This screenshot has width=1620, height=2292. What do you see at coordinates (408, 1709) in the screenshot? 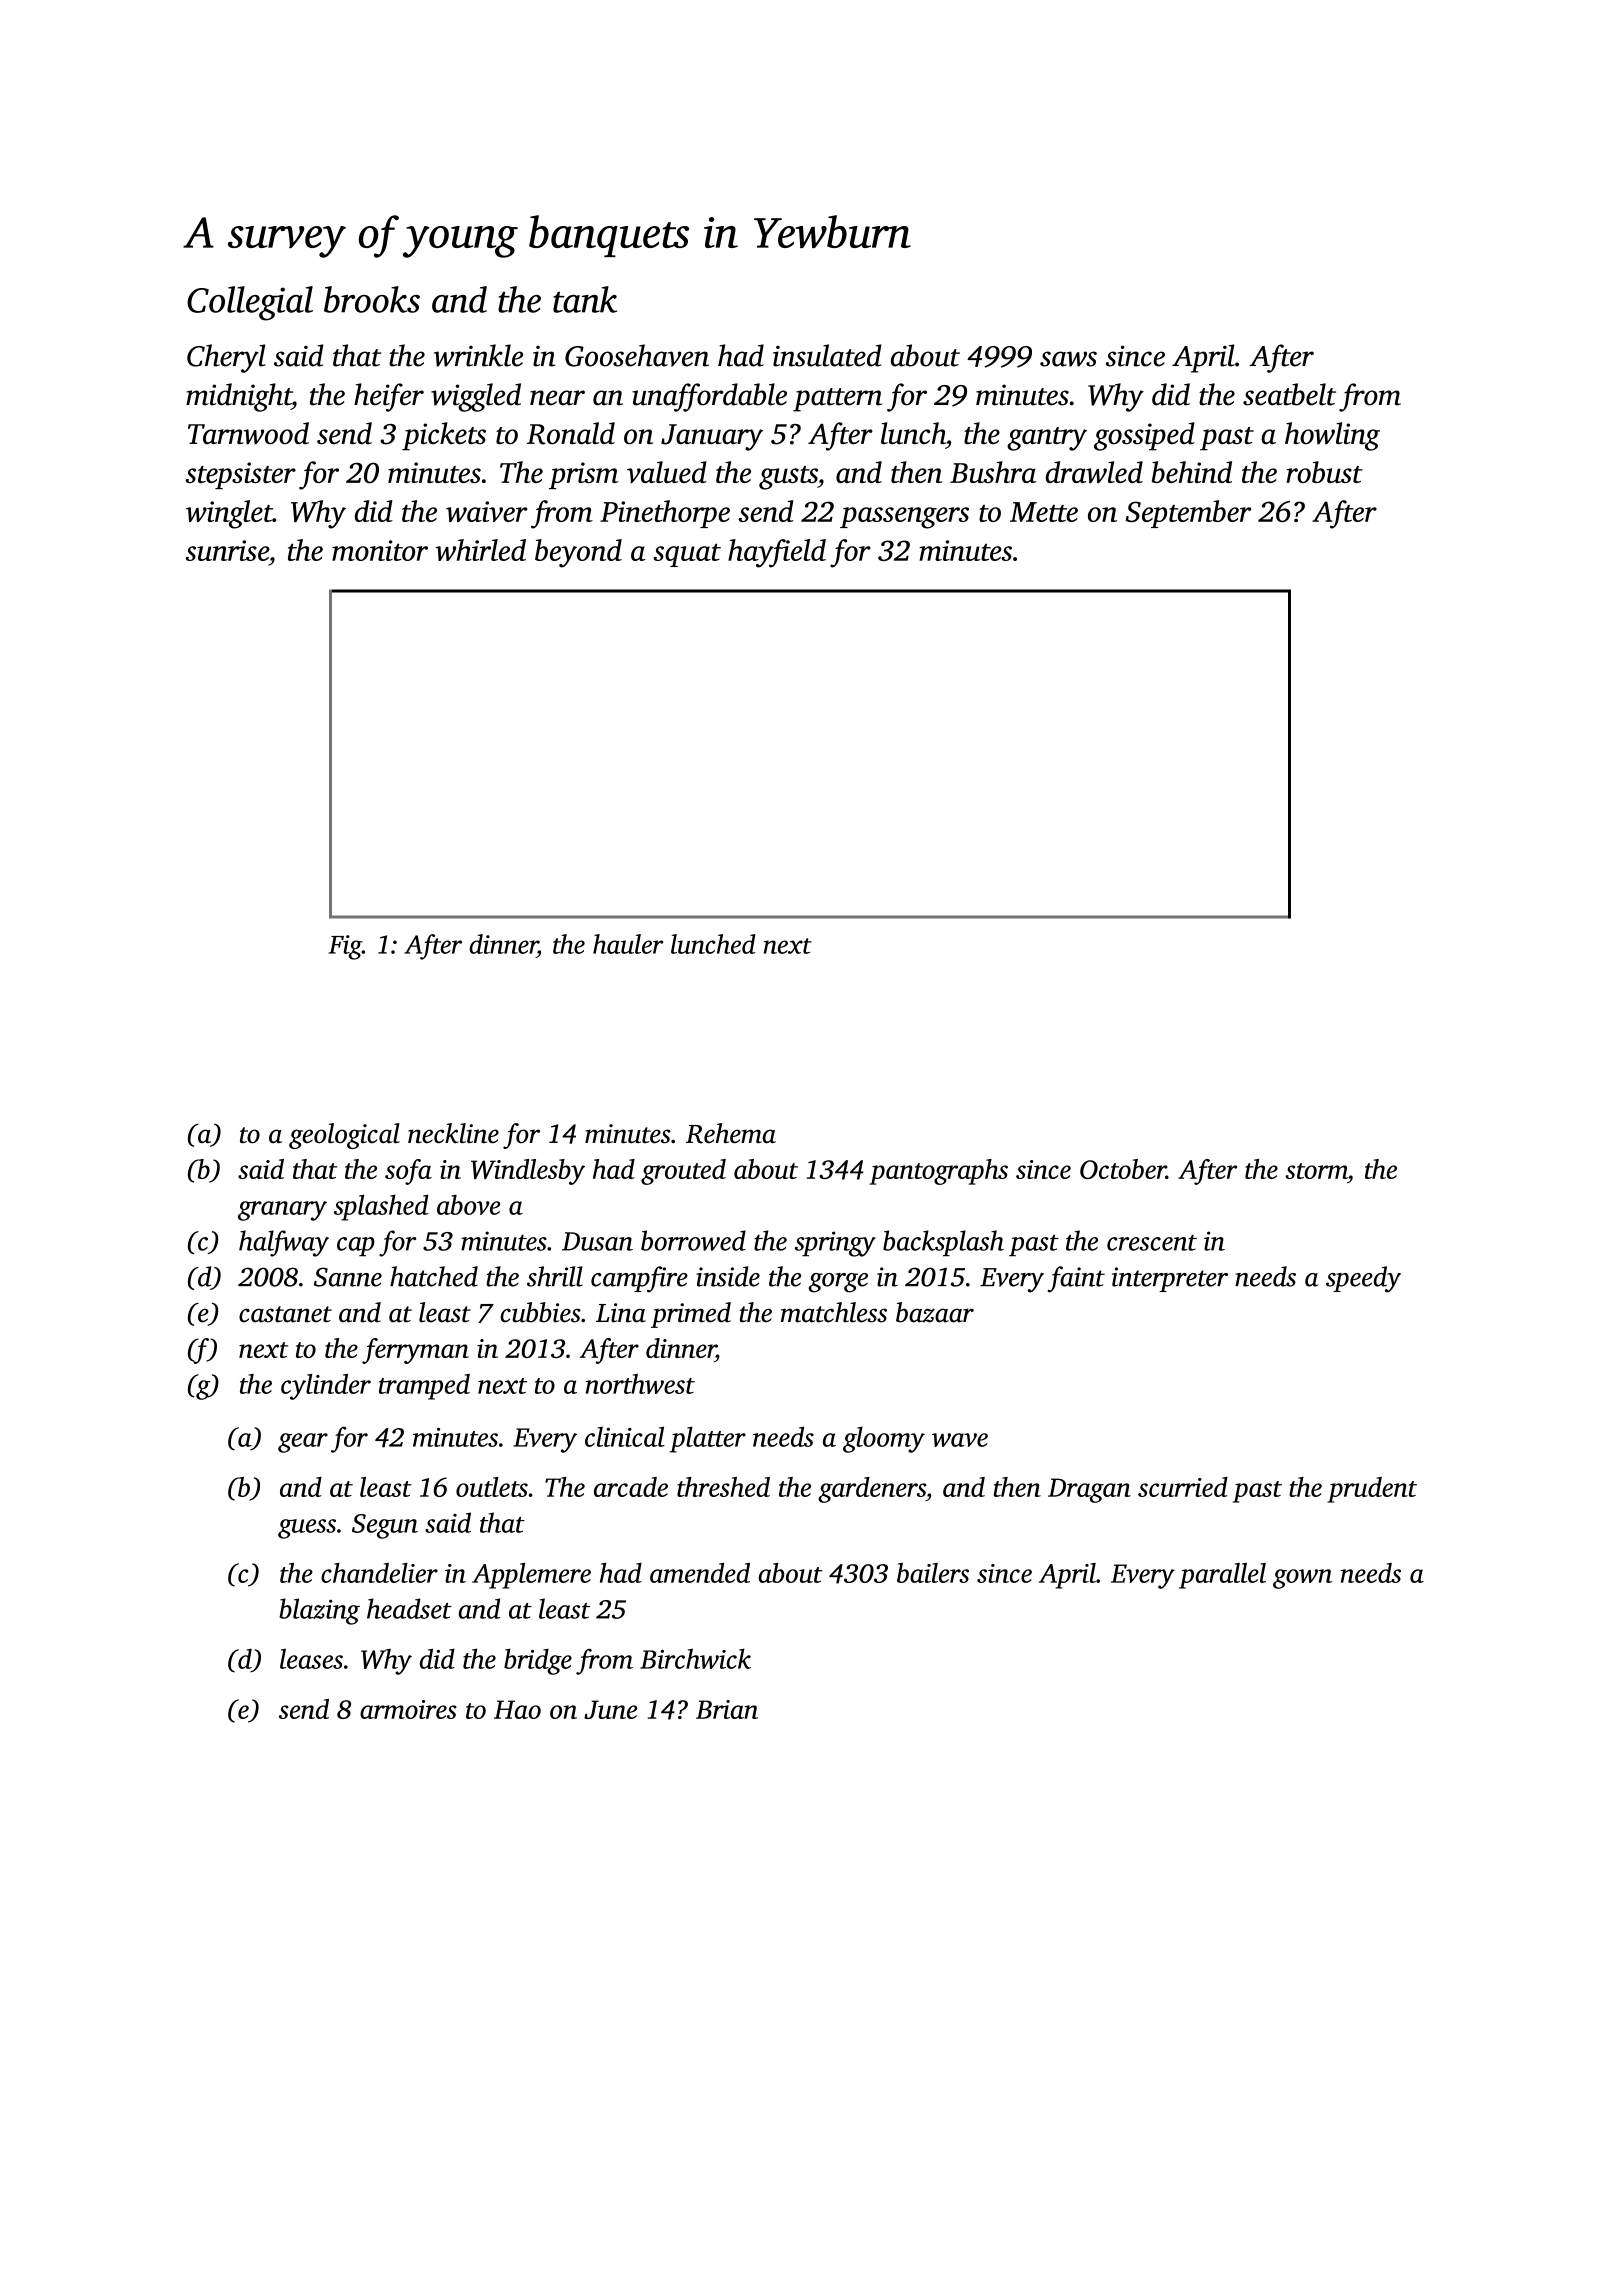
I see `armoires` at bounding box center [408, 1709].
